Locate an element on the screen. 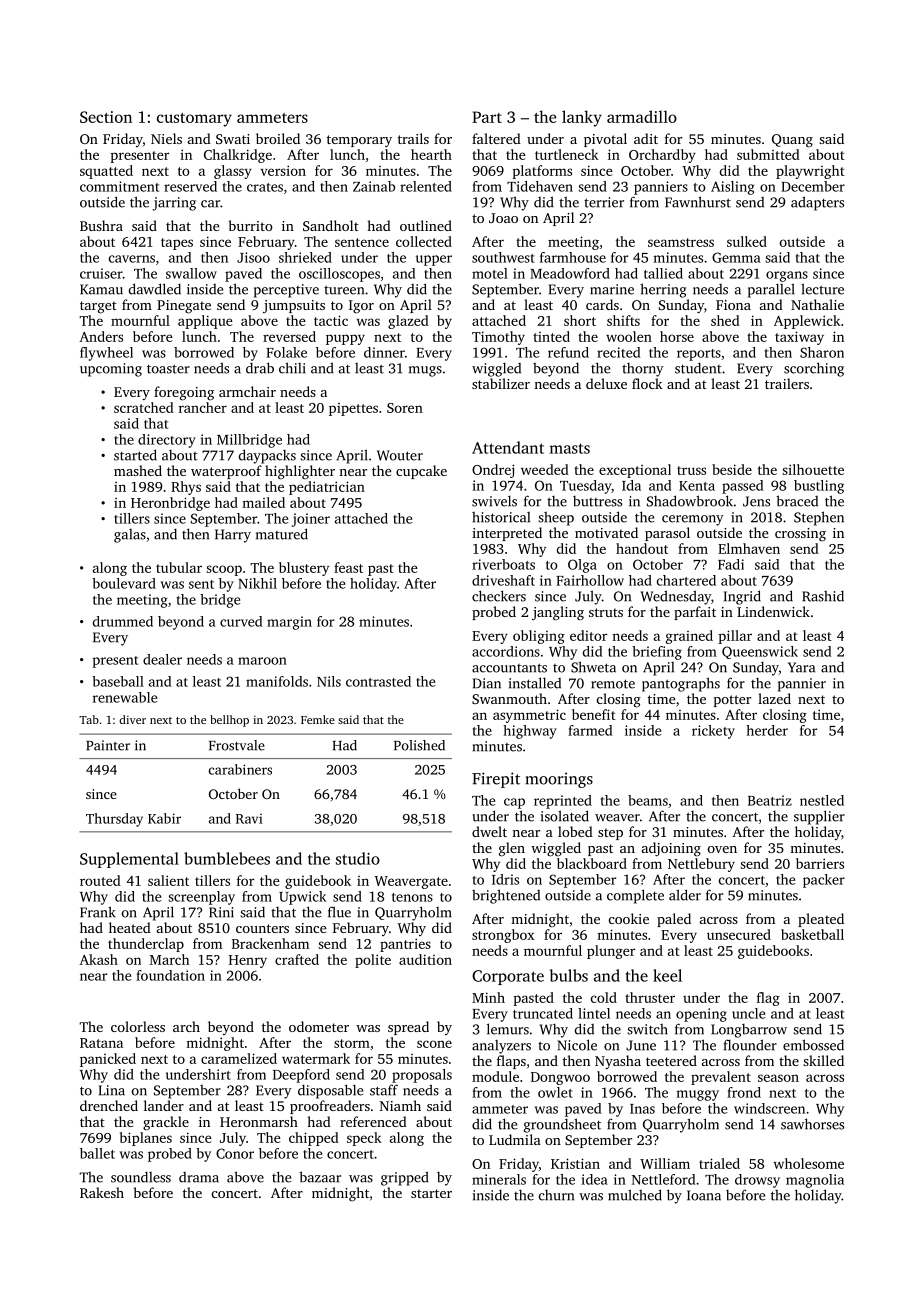  truncated is located at coordinates (543, 1013).
